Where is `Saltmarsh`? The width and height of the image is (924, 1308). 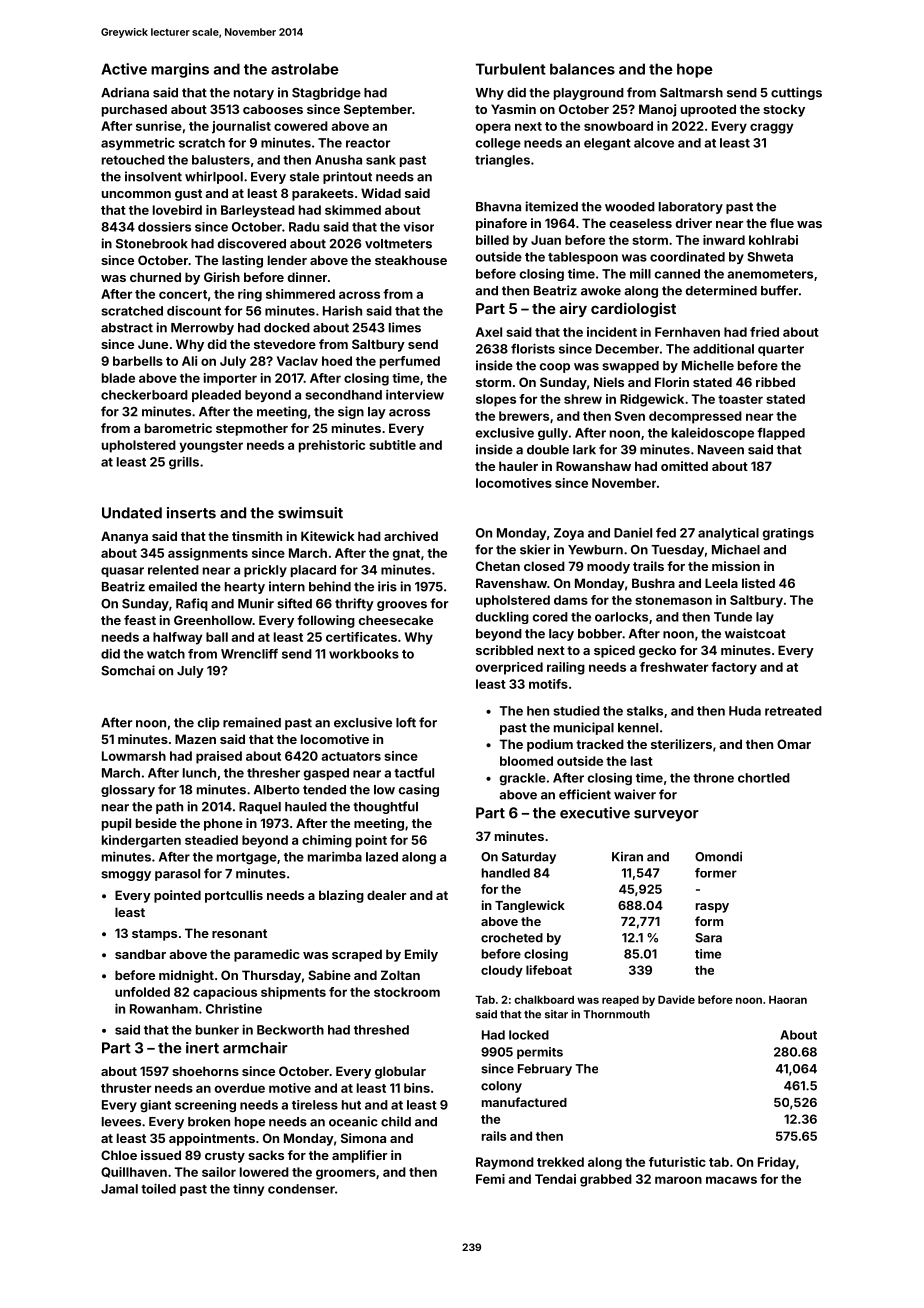 Saltmarsh is located at coordinates (691, 93).
